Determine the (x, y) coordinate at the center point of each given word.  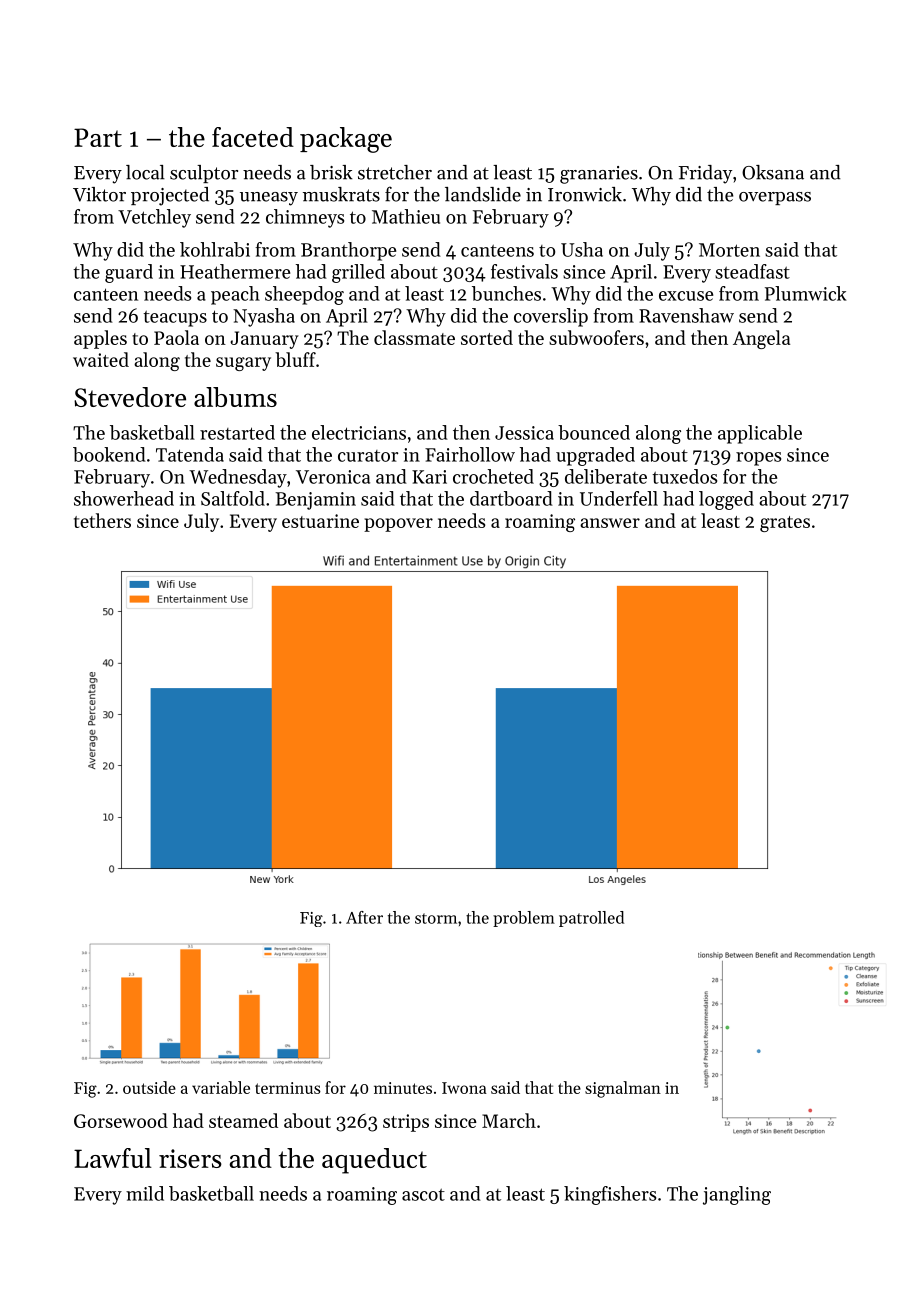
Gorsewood (121, 1120)
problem (524, 919)
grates (785, 524)
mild (145, 1193)
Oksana (773, 172)
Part (98, 137)
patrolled (591, 919)
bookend (109, 454)
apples (100, 339)
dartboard (511, 498)
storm (436, 918)
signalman (623, 1089)
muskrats (341, 194)
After (364, 917)
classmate (414, 337)
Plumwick (805, 293)
